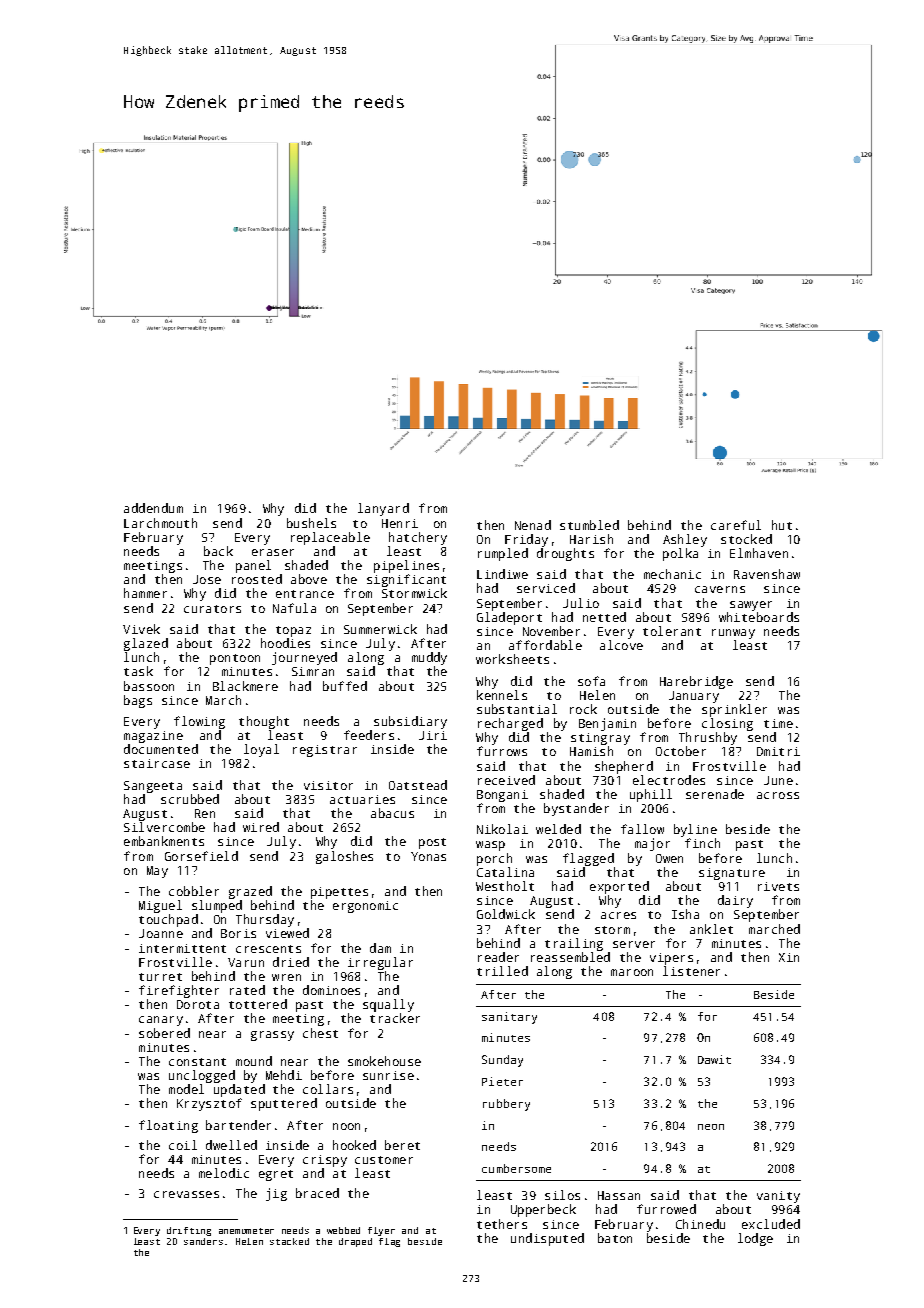 The width and height of the screenshot is (924, 1308). I want to click on cumbersome, so click(516, 1168).
